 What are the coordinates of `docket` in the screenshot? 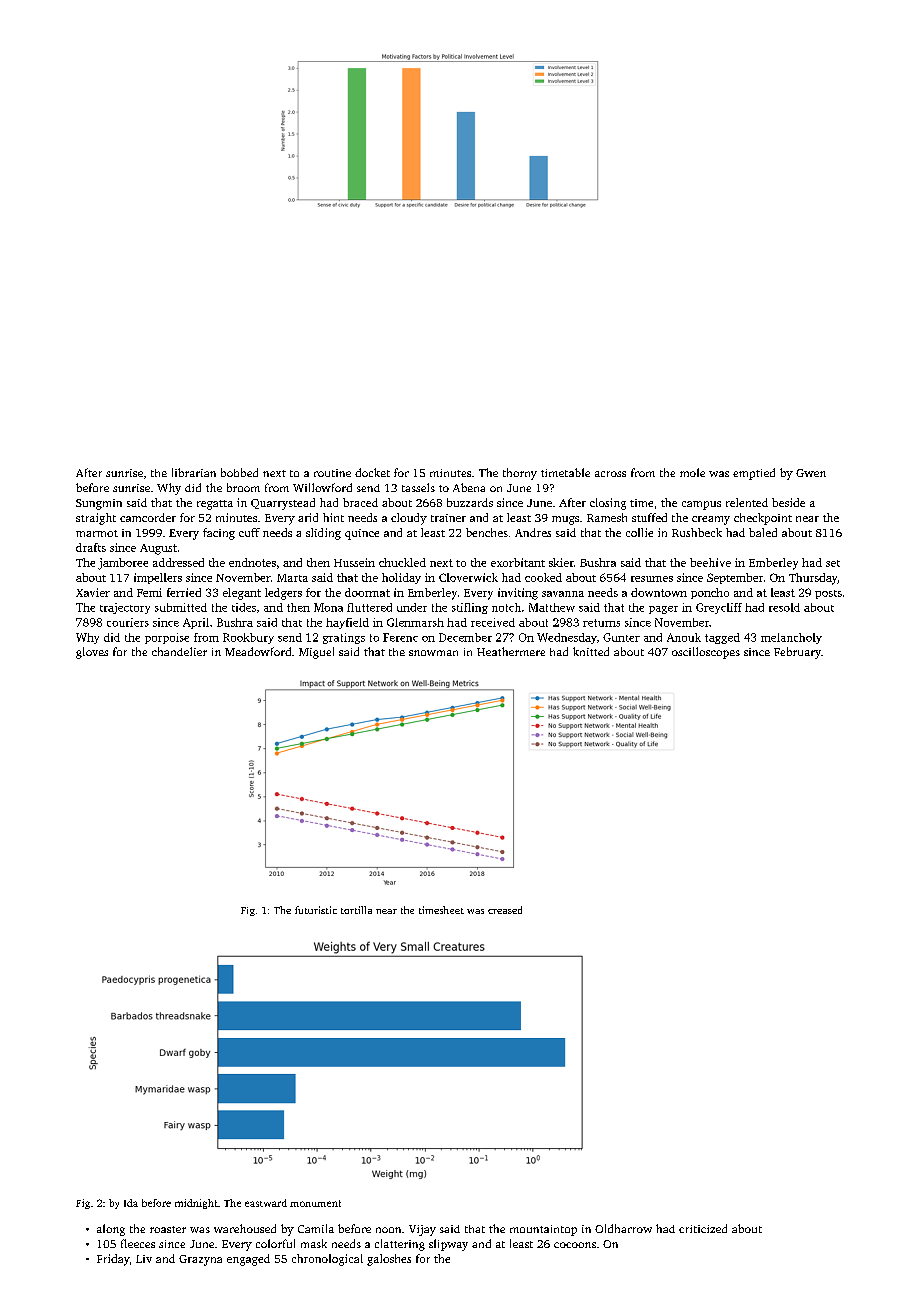 It's located at (372, 472).
